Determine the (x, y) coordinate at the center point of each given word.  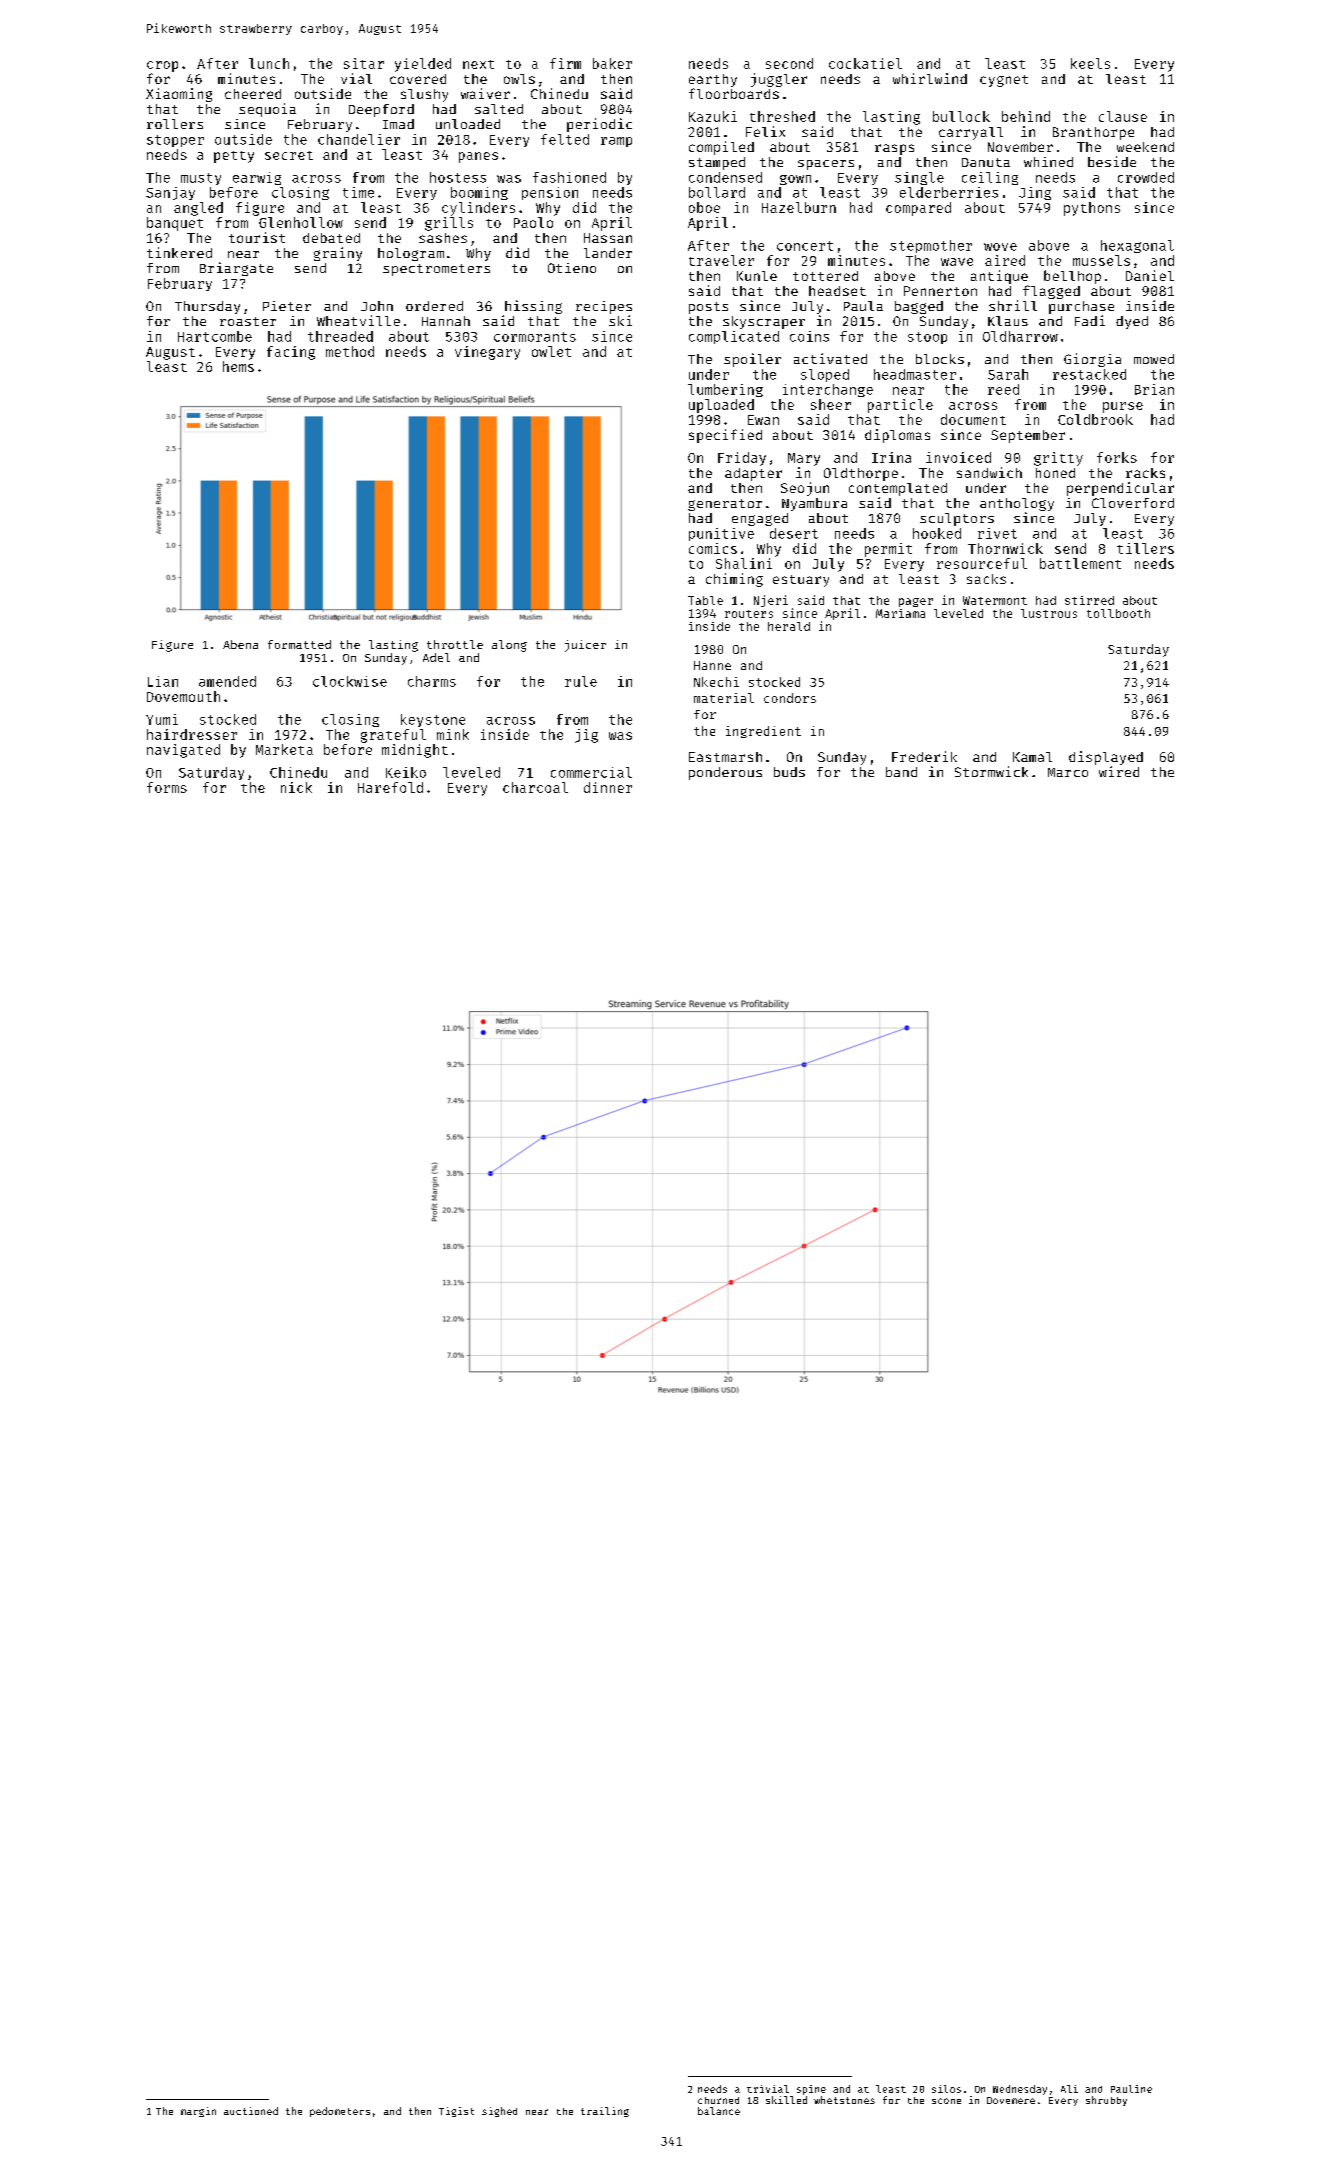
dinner (608, 787)
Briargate (236, 269)
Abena (240, 644)
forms (167, 787)
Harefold (390, 787)
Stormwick (991, 771)
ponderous (725, 773)
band (901, 772)
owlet (551, 351)
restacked (1089, 374)
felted (565, 139)
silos (946, 2089)
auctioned (251, 2111)
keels (1090, 63)
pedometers (340, 2112)
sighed (499, 2112)
